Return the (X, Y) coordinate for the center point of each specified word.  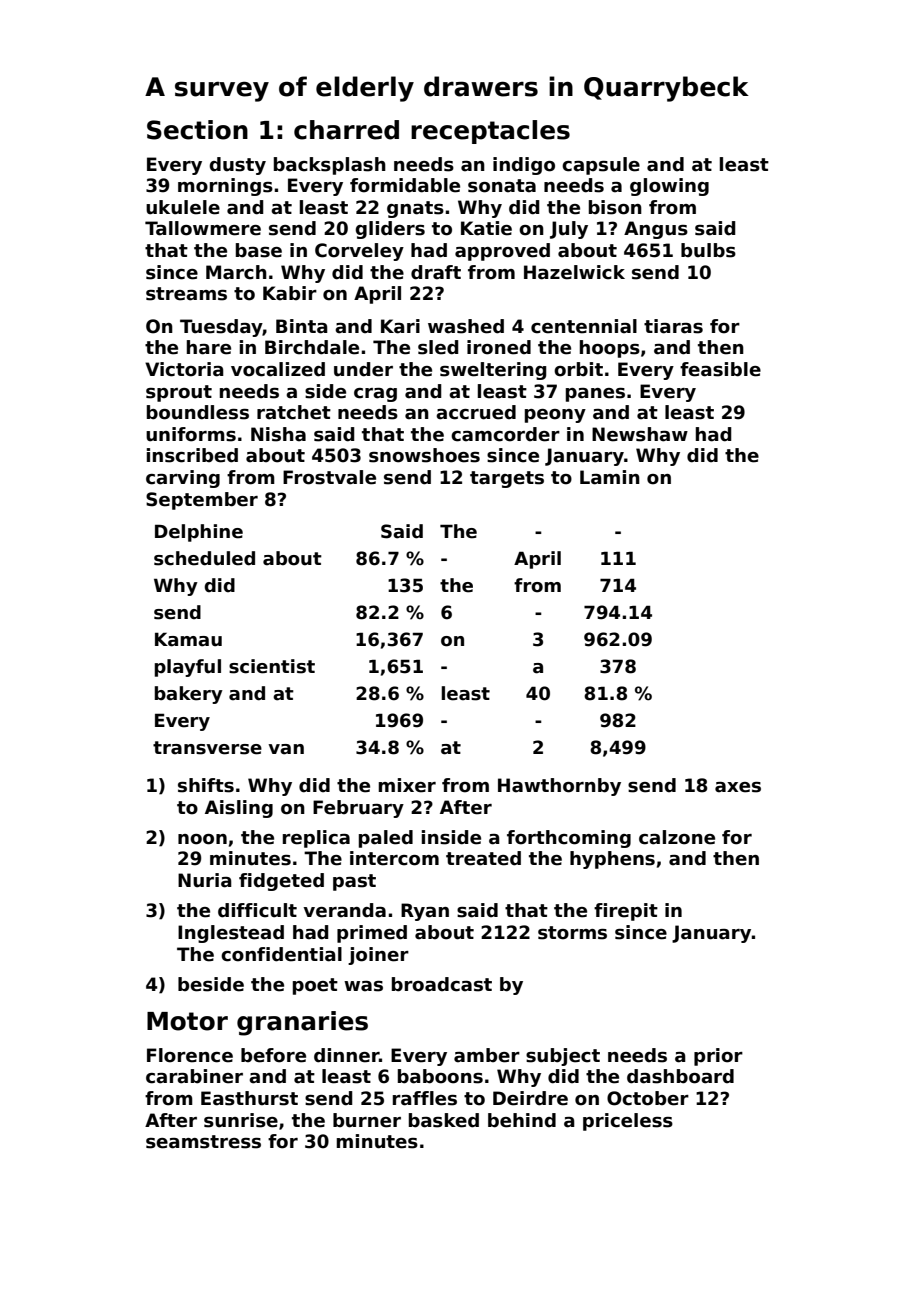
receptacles (490, 132)
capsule (601, 166)
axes (738, 787)
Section (197, 130)
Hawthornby (559, 787)
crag (375, 395)
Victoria (184, 369)
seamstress (203, 1142)
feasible (720, 369)
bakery (188, 695)
